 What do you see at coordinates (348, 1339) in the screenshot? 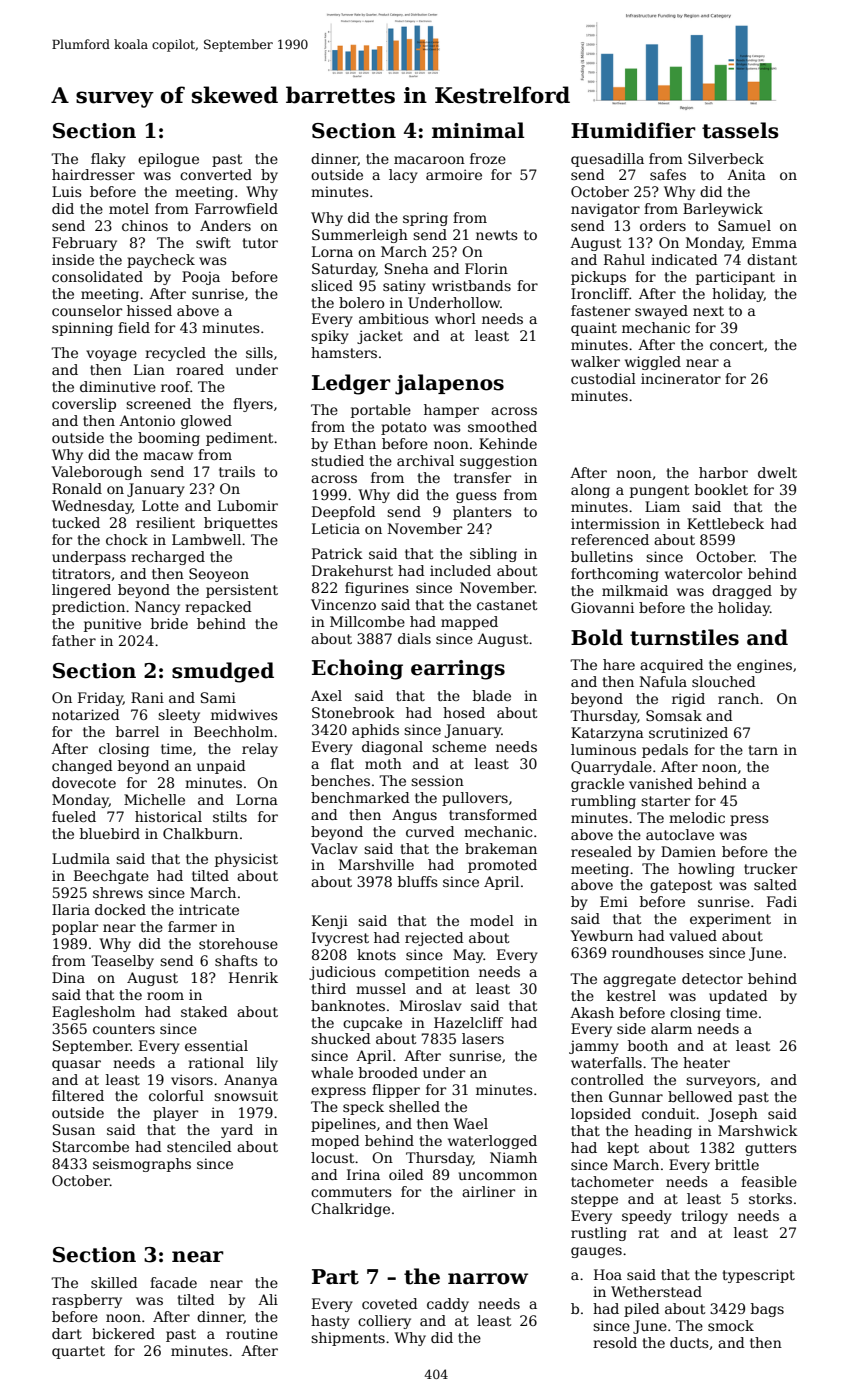
I see `shipments` at bounding box center [348, 1339].
